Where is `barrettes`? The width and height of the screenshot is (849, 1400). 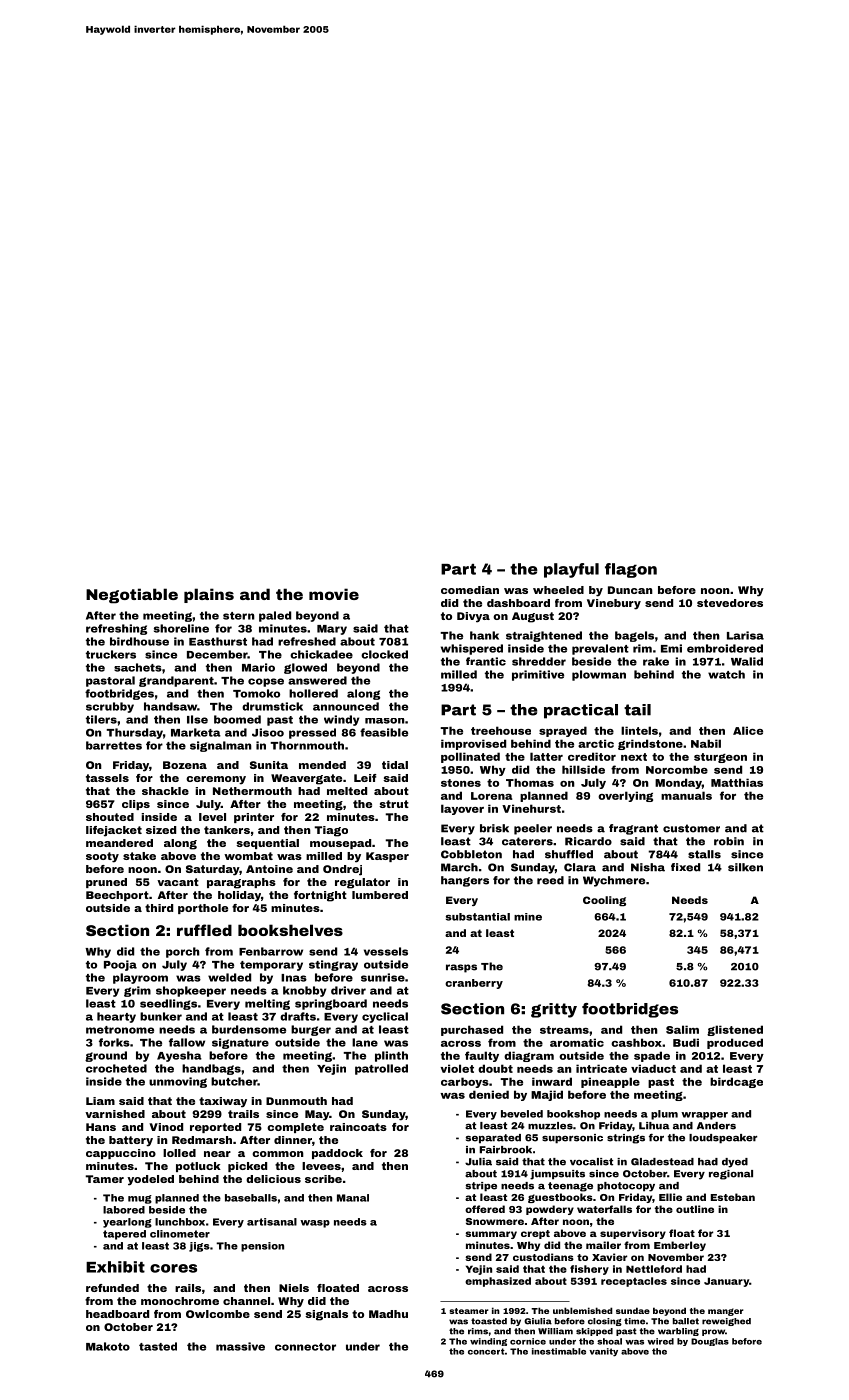
barrettes is located at coordinates (114, 745).
